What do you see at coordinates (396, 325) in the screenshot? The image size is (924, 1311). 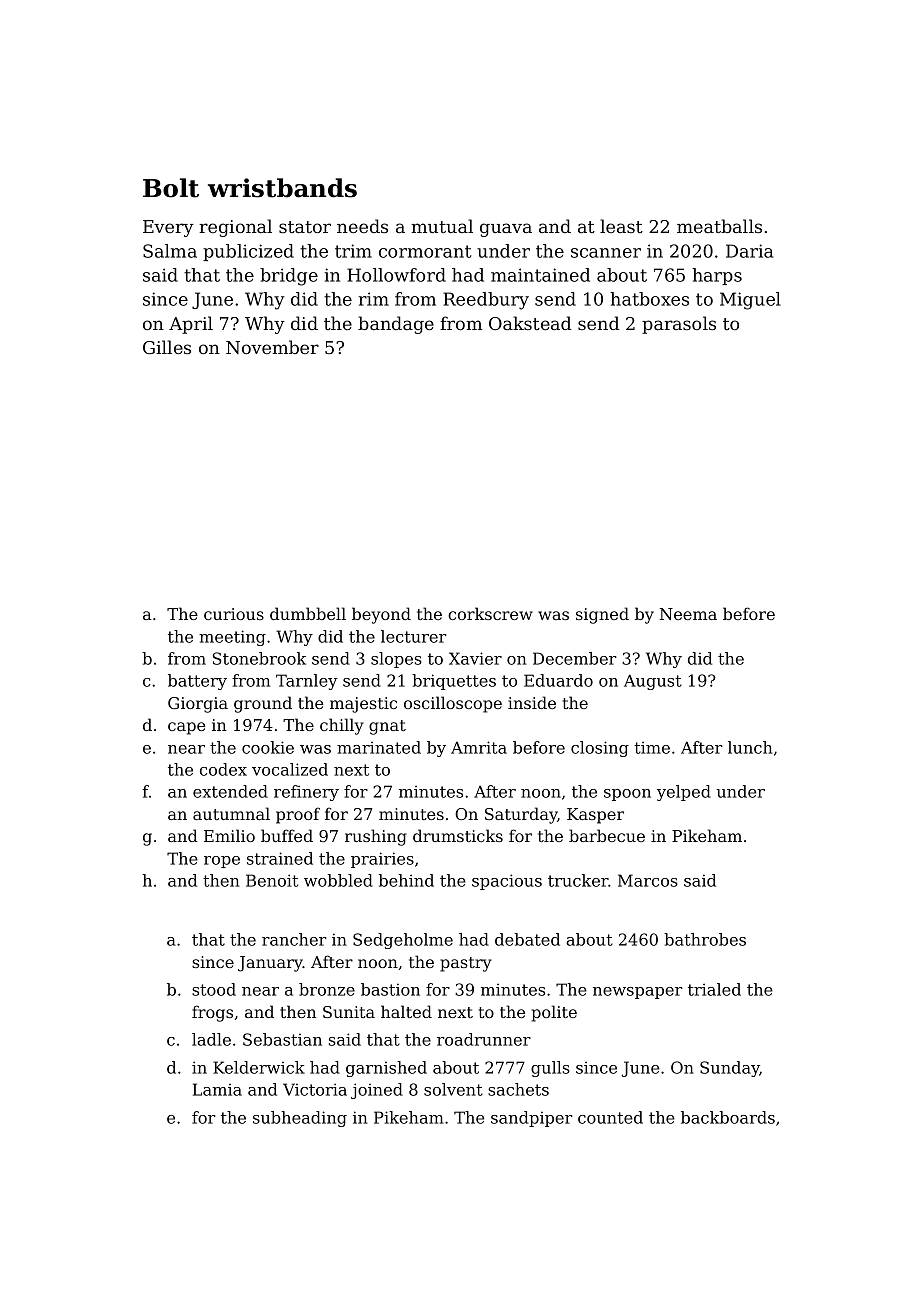 I see `bandage` at bounding box center [396, 325].
